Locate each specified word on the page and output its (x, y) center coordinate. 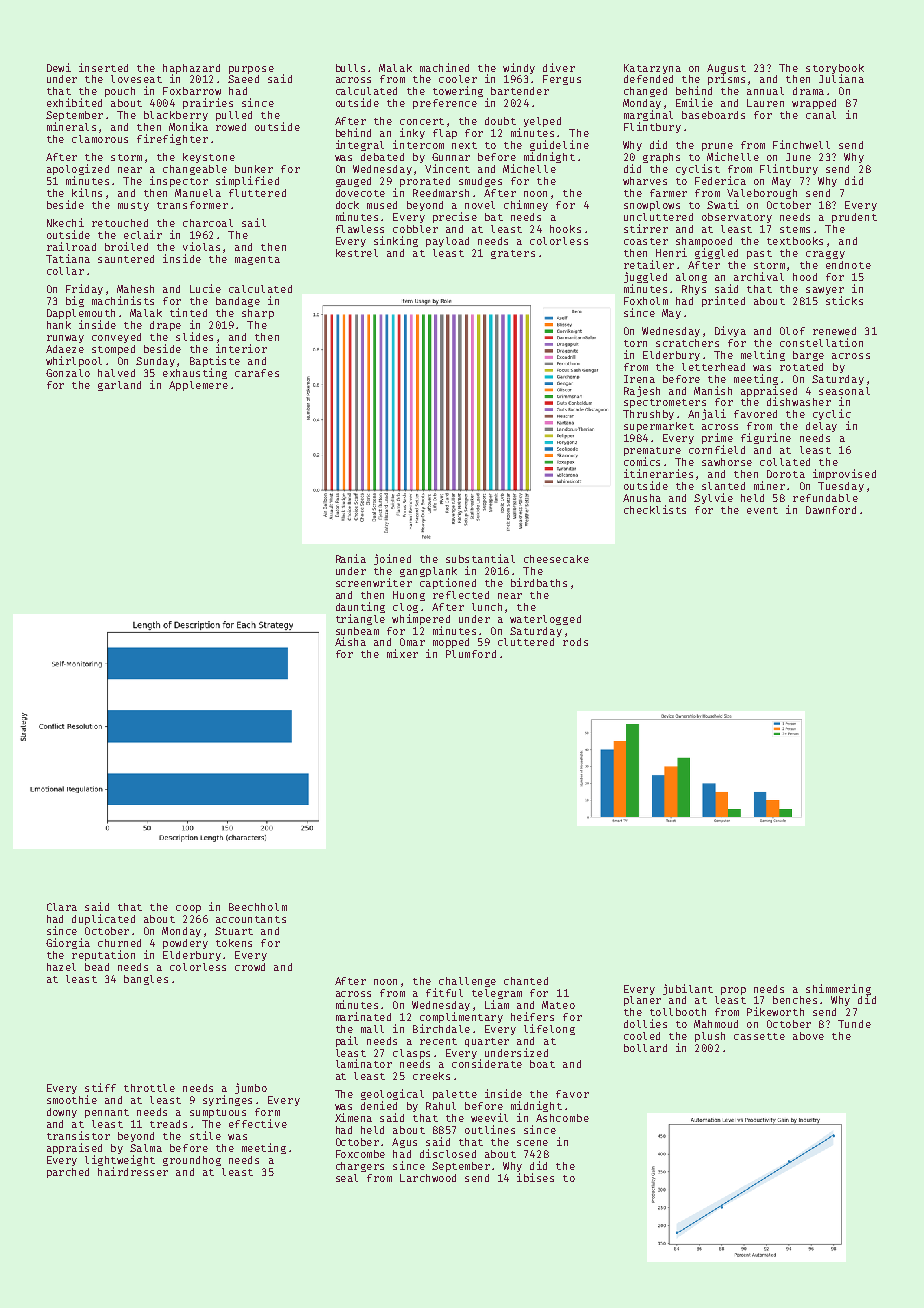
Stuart (234, 931)
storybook (835, 69)
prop (733, 991)
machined (444, 67)
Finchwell (801, 144)
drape (165, 326)
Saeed (243, 79)
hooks (565, 229)
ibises (535, 1177)
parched (68, 1173)
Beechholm (258, 907)
